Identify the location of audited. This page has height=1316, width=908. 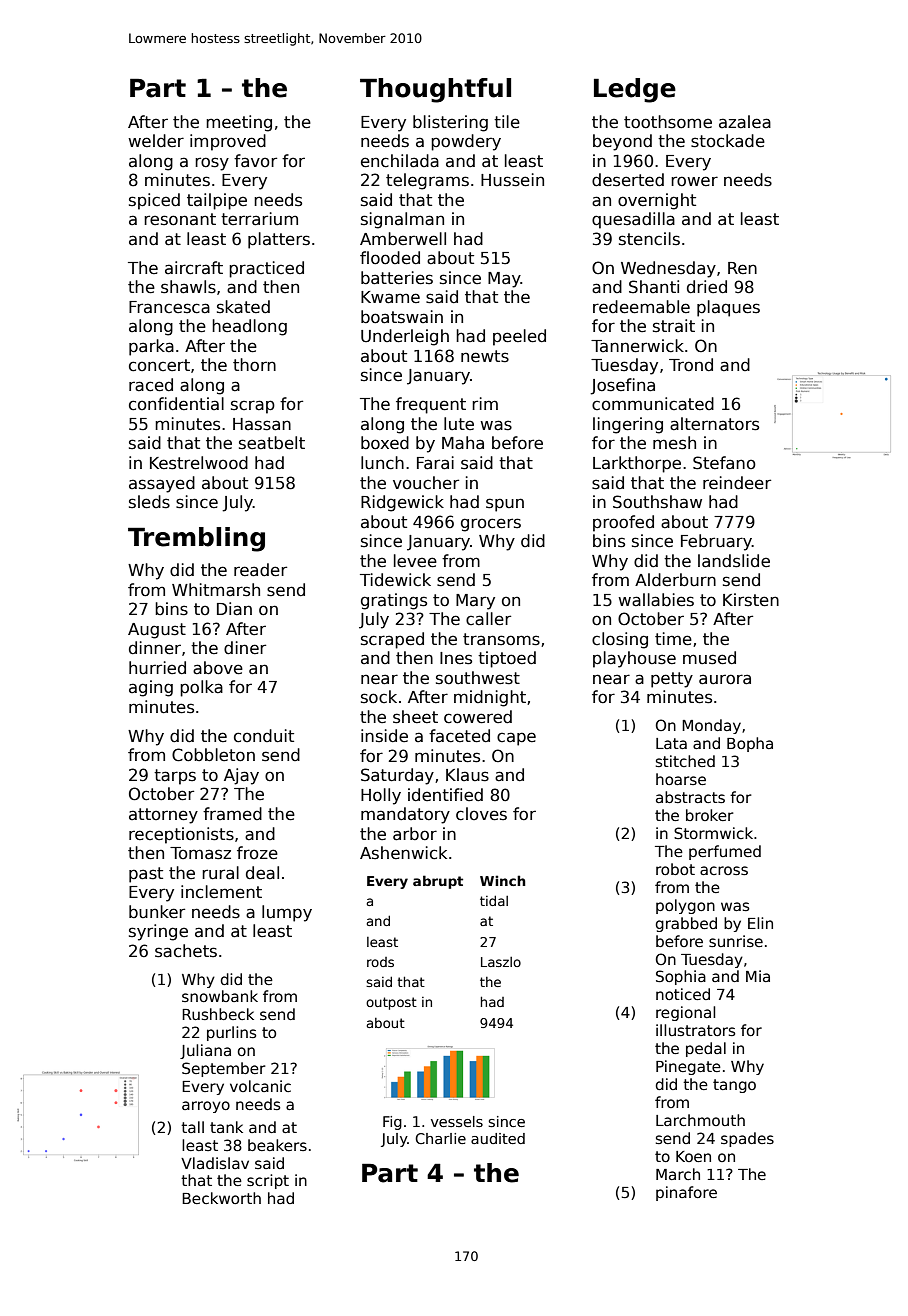
(498, 1138).
